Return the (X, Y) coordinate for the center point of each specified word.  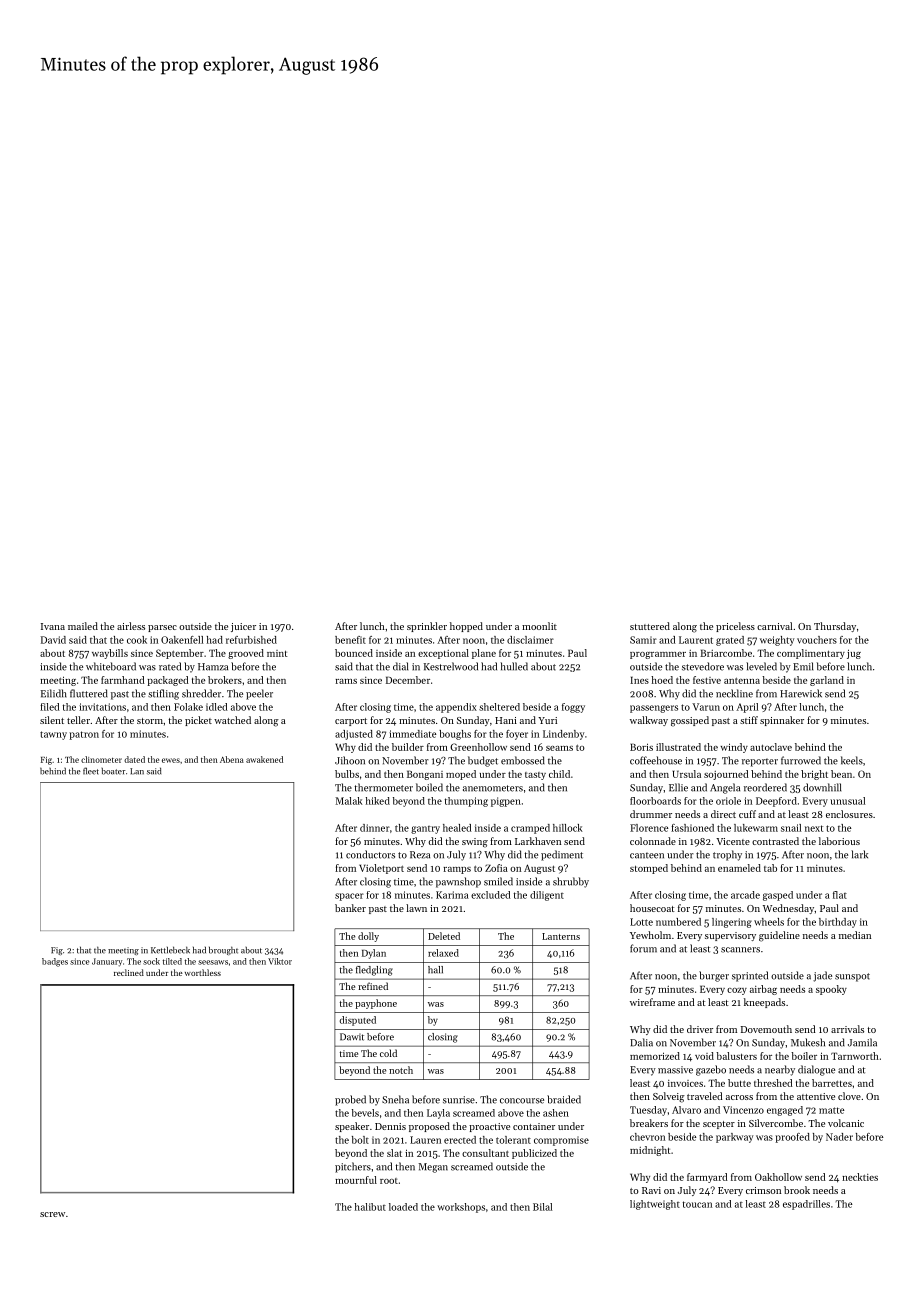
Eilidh (54, 693)
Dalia (641, 1042)
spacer (349, 897)
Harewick (801, 693)
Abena (232, 759)
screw (52, 1214)
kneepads (764, 1003)
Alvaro (686, 1110)
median (855, 935)
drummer (651, 814)
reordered (765, 787)
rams (346, 681)
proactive (489, 1127)
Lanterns (561, 936)
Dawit (352, 1037)
